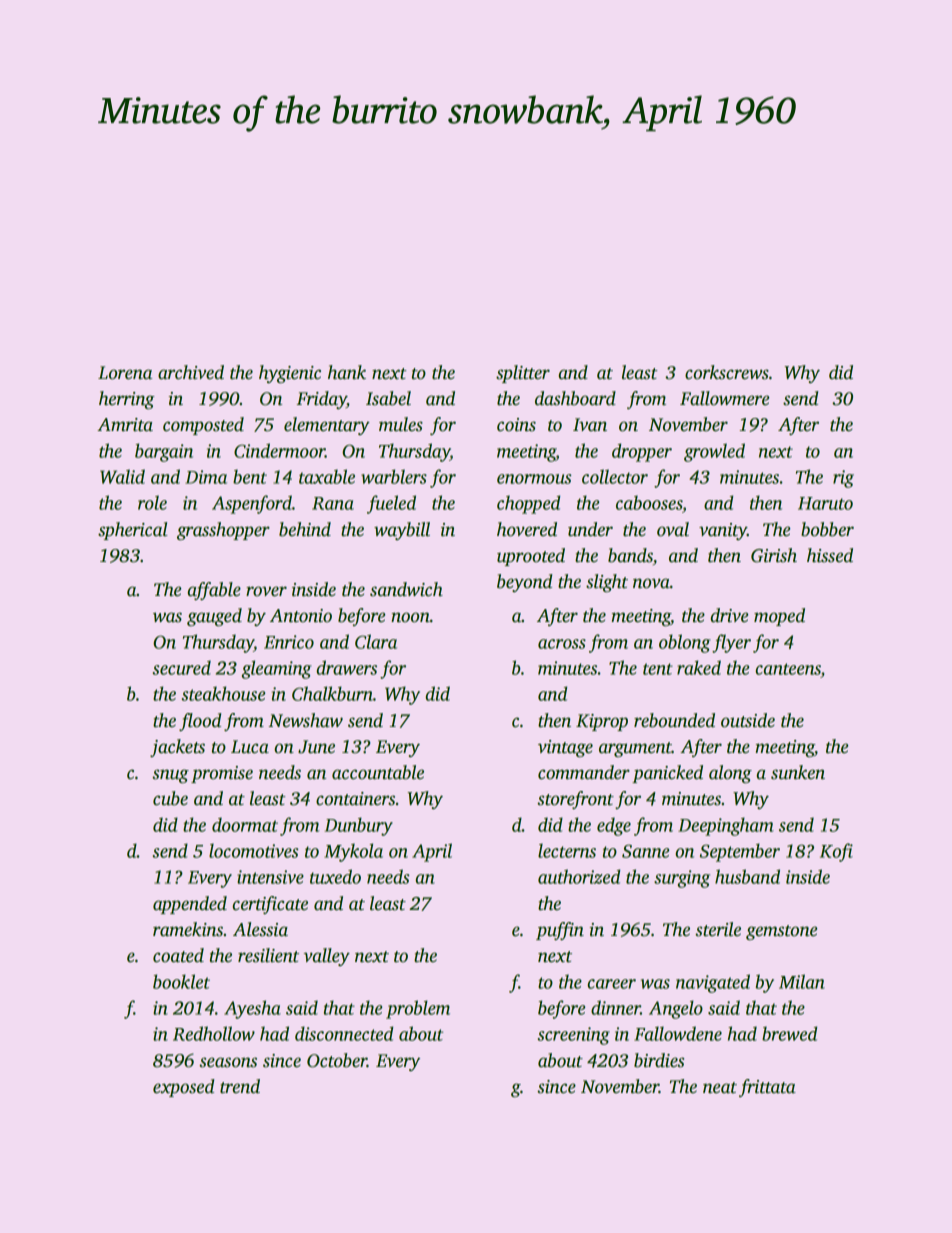 The image size is (952, 1233). What do you see at coordinates (562, 644) in the image?
I see `across` at bounding box center [562, 644].
